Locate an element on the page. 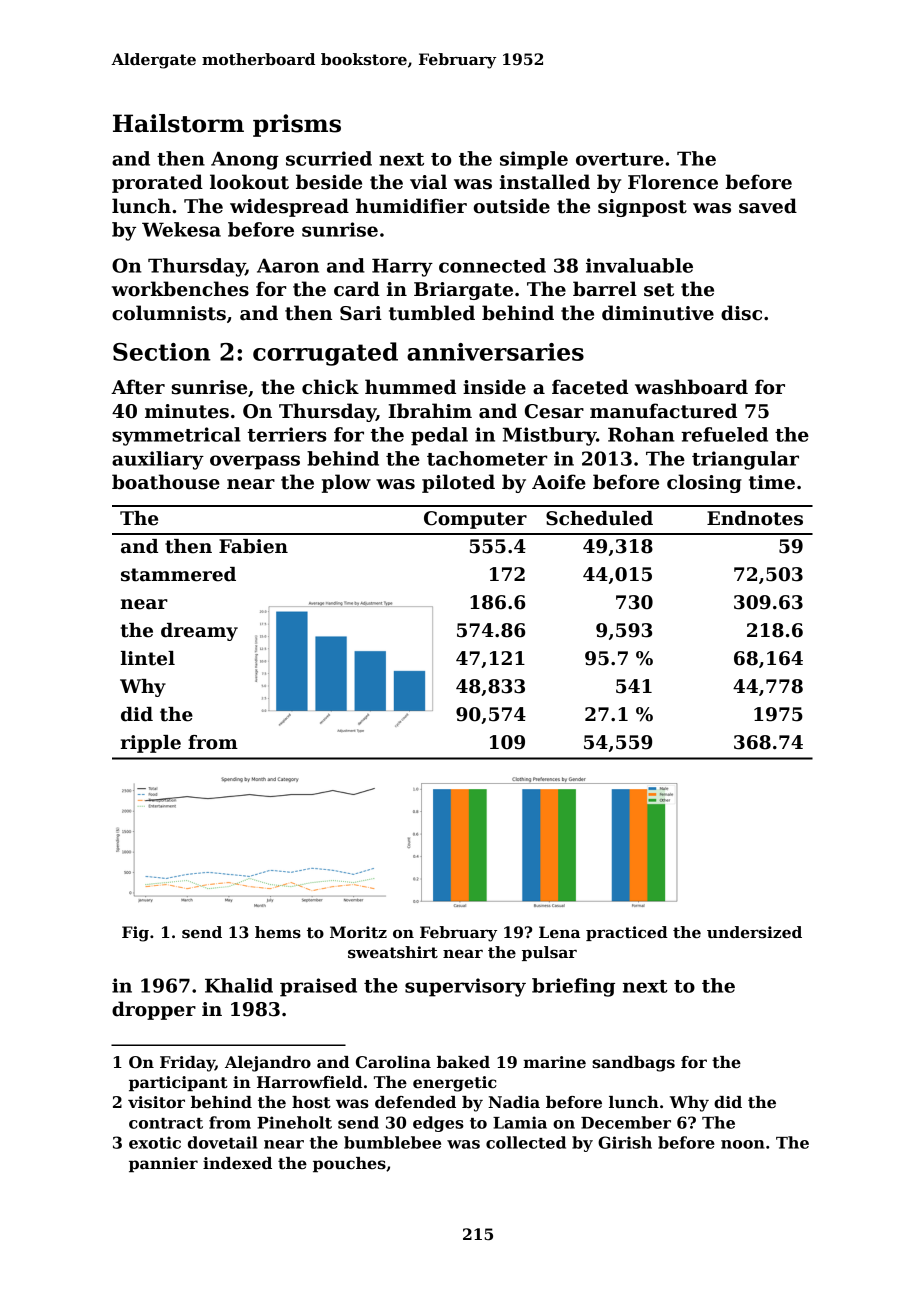 The image size is (924, 1311). humidifier is located at coordinates (411, 206).
